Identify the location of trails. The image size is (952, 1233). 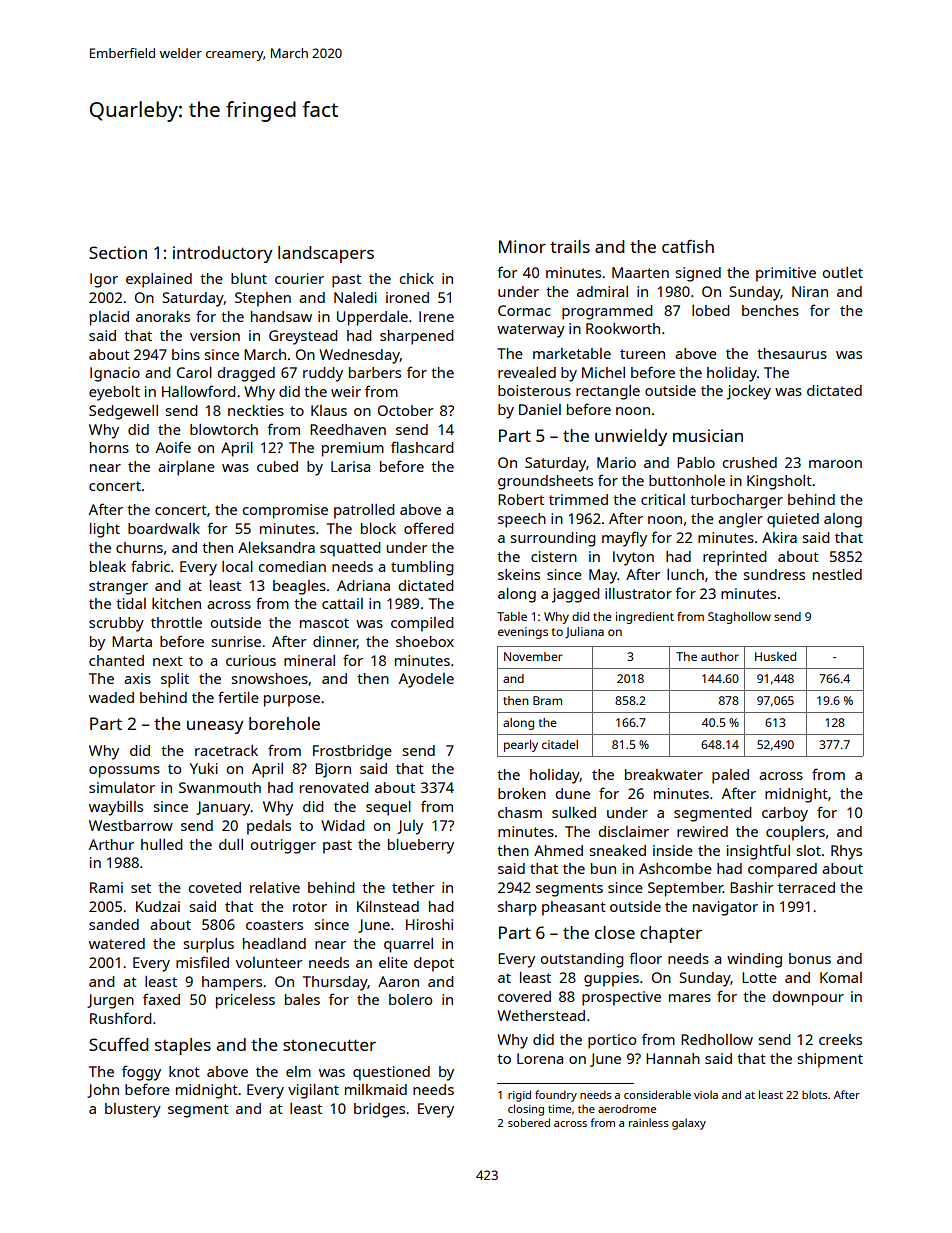
(570, 246).
